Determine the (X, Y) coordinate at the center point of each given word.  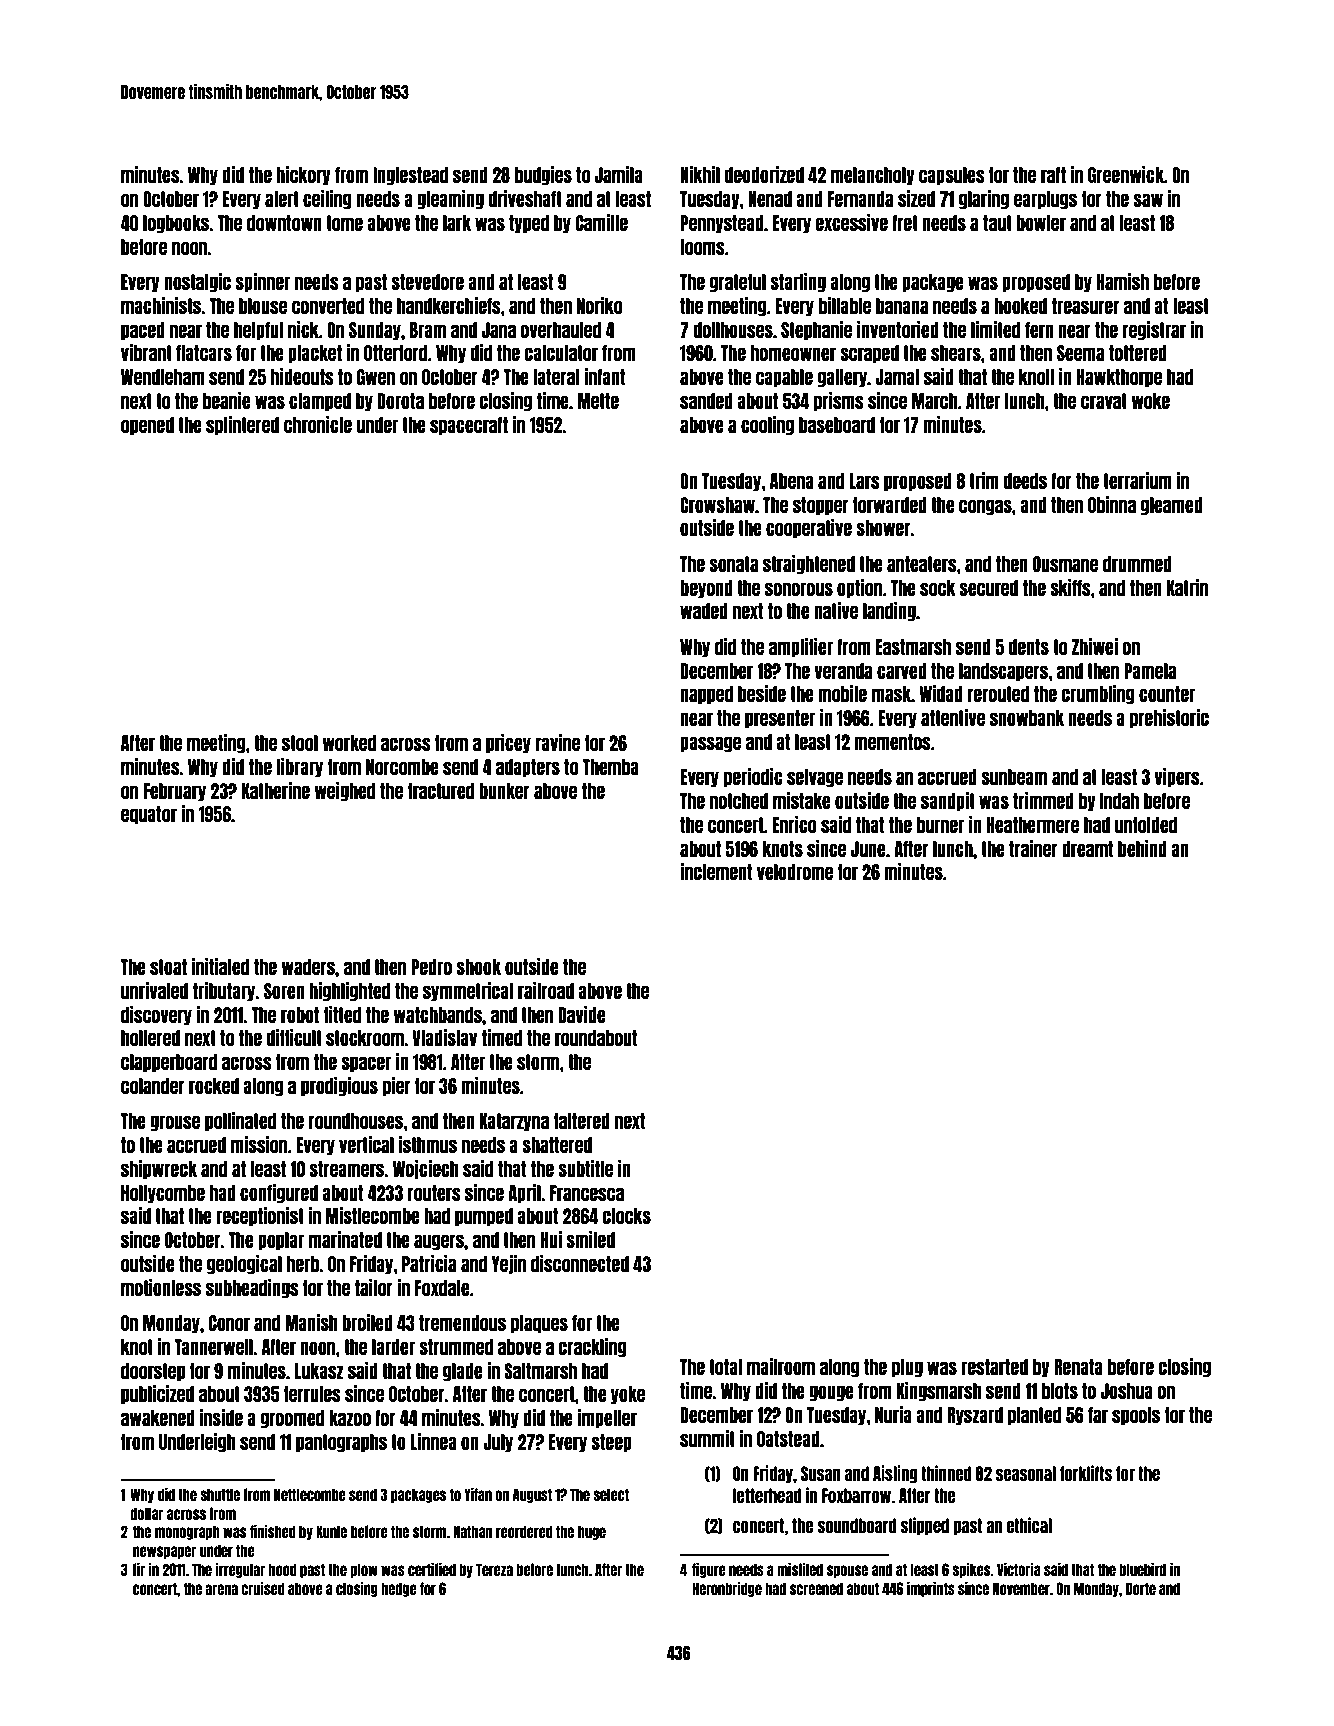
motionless (161, 1287)
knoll (1036, 377)
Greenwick (1126, 174)
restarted (994, 1367)
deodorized (764, 174)
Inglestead (410, 176)
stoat (168, 967)
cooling (767, 426)
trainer (1033, 848)
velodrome (795, 872)
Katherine (276, 790)
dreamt (1087, 849)
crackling (592, 1348)
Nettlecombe (310, 1494)
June (868, 849)
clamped (320, 402)
